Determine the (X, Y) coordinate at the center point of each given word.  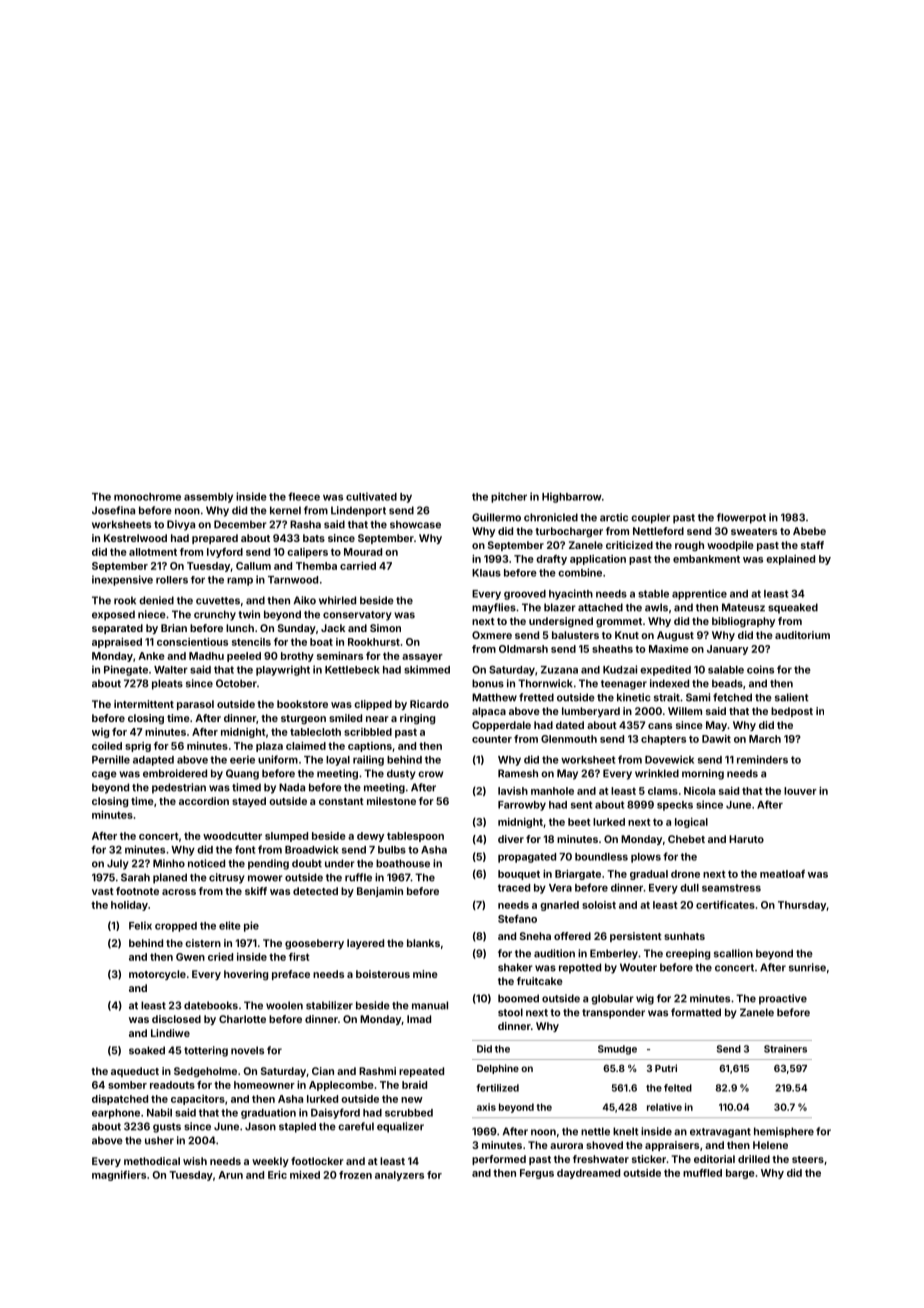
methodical (152, 1161)
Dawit (716, 739)
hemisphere (784, 1132)
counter (492, 739)
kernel (285, 510)
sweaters (754, 531)
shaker (515, 967)
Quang (242, 774)
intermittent (144, 704)
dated (570, 725)
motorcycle (157, 975)
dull (689, 888)
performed (499, 1160)
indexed (669, 683)
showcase (415, 524)
